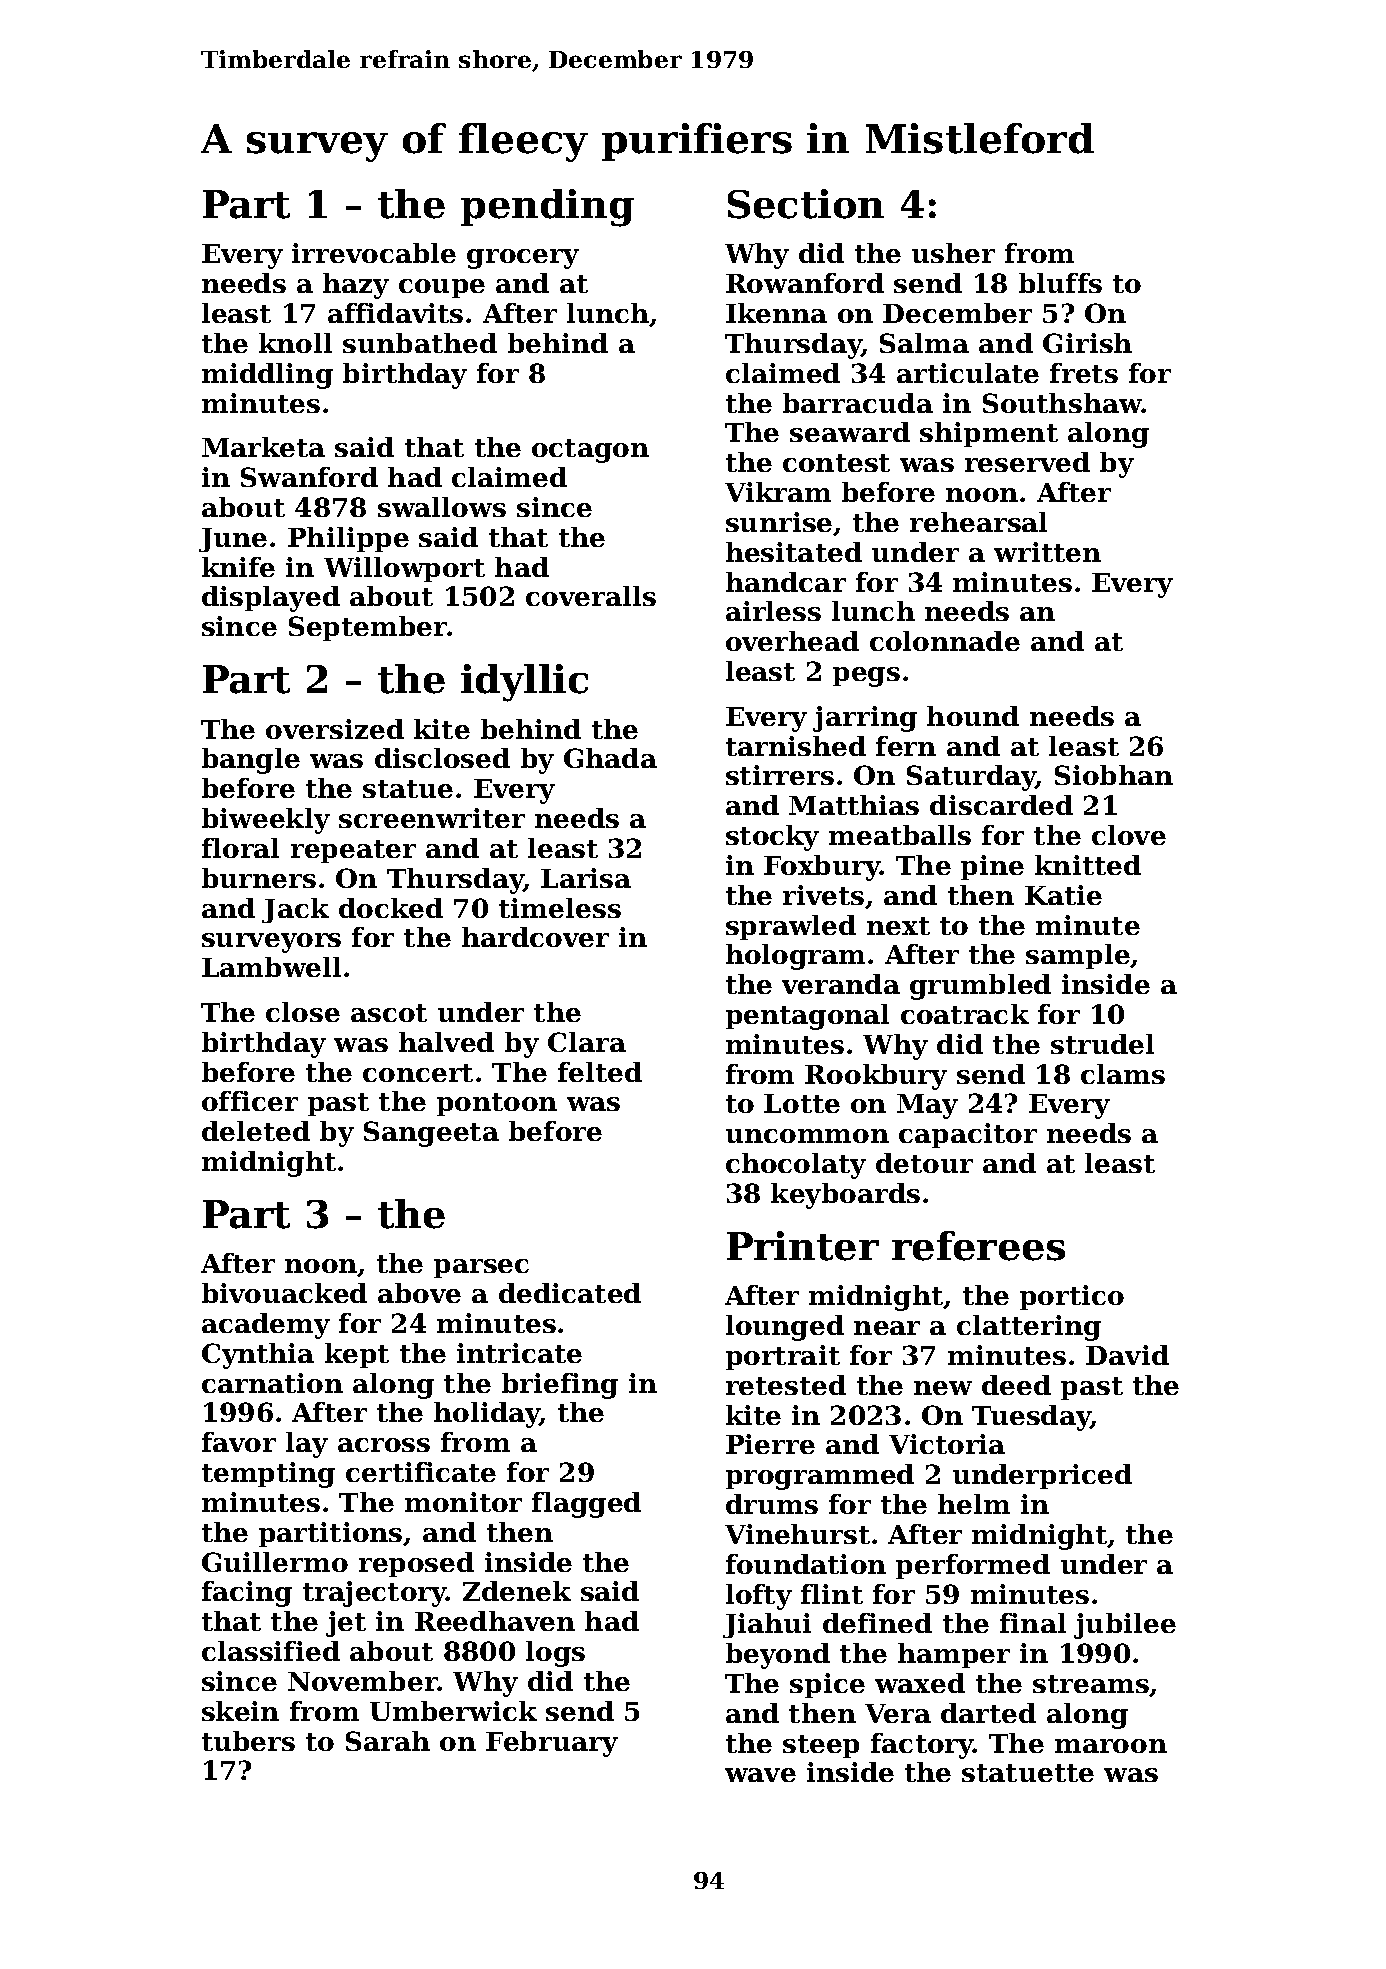  I want to click on Section, so click(806, 204).
